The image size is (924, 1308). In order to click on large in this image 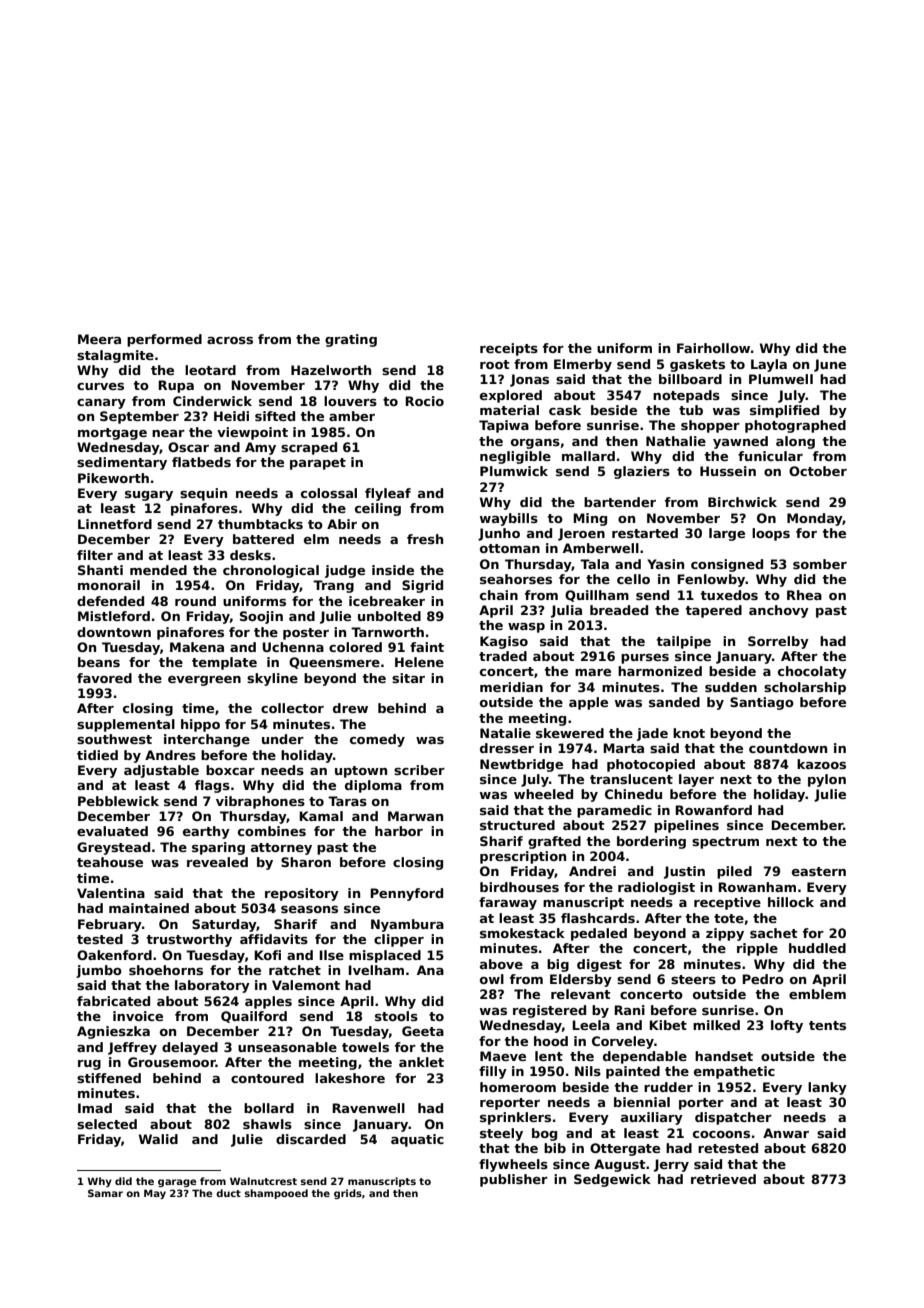, I will do `click(727, 534)`.
